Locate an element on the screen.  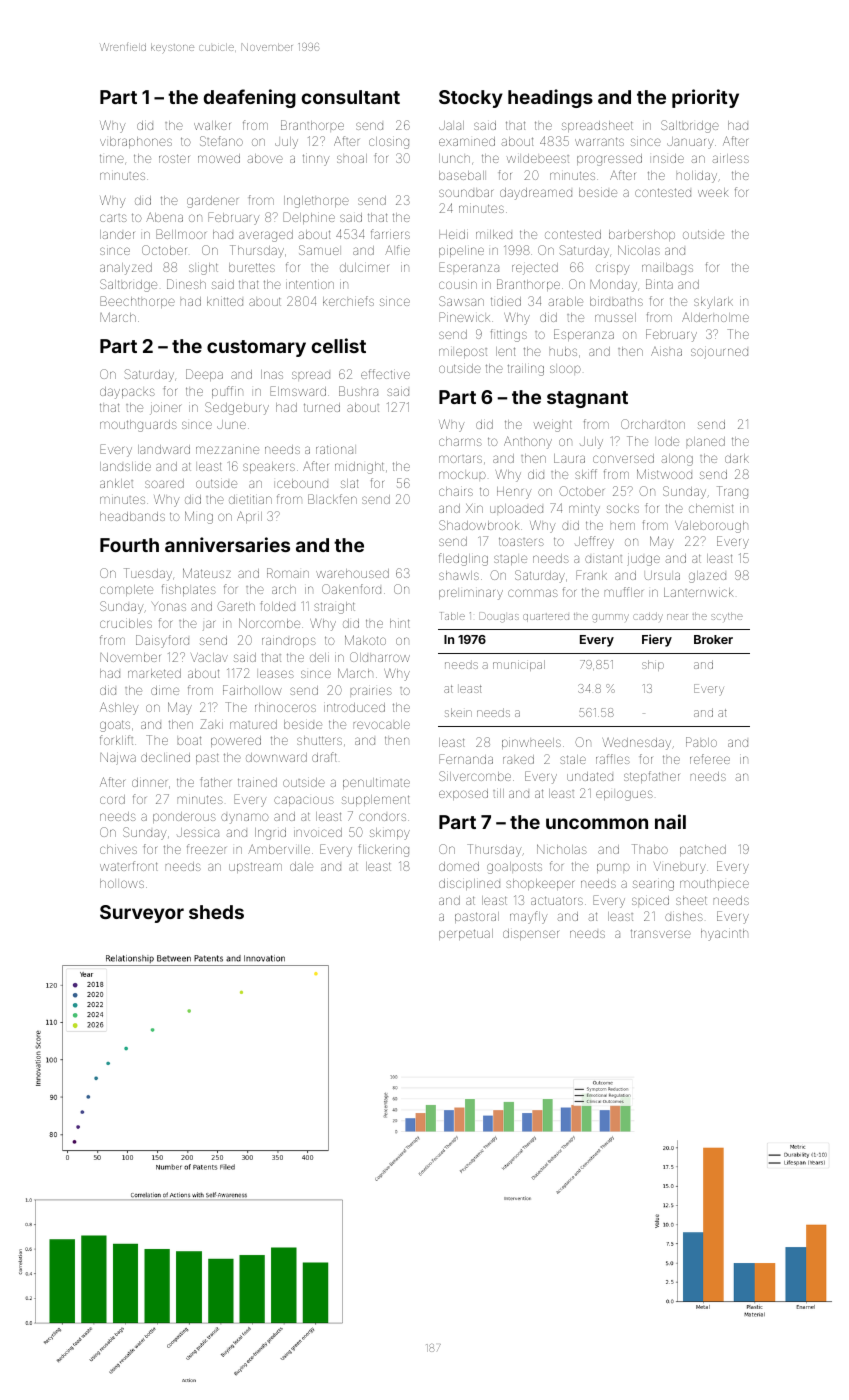
hubs is located at coordinates (563, 351).
